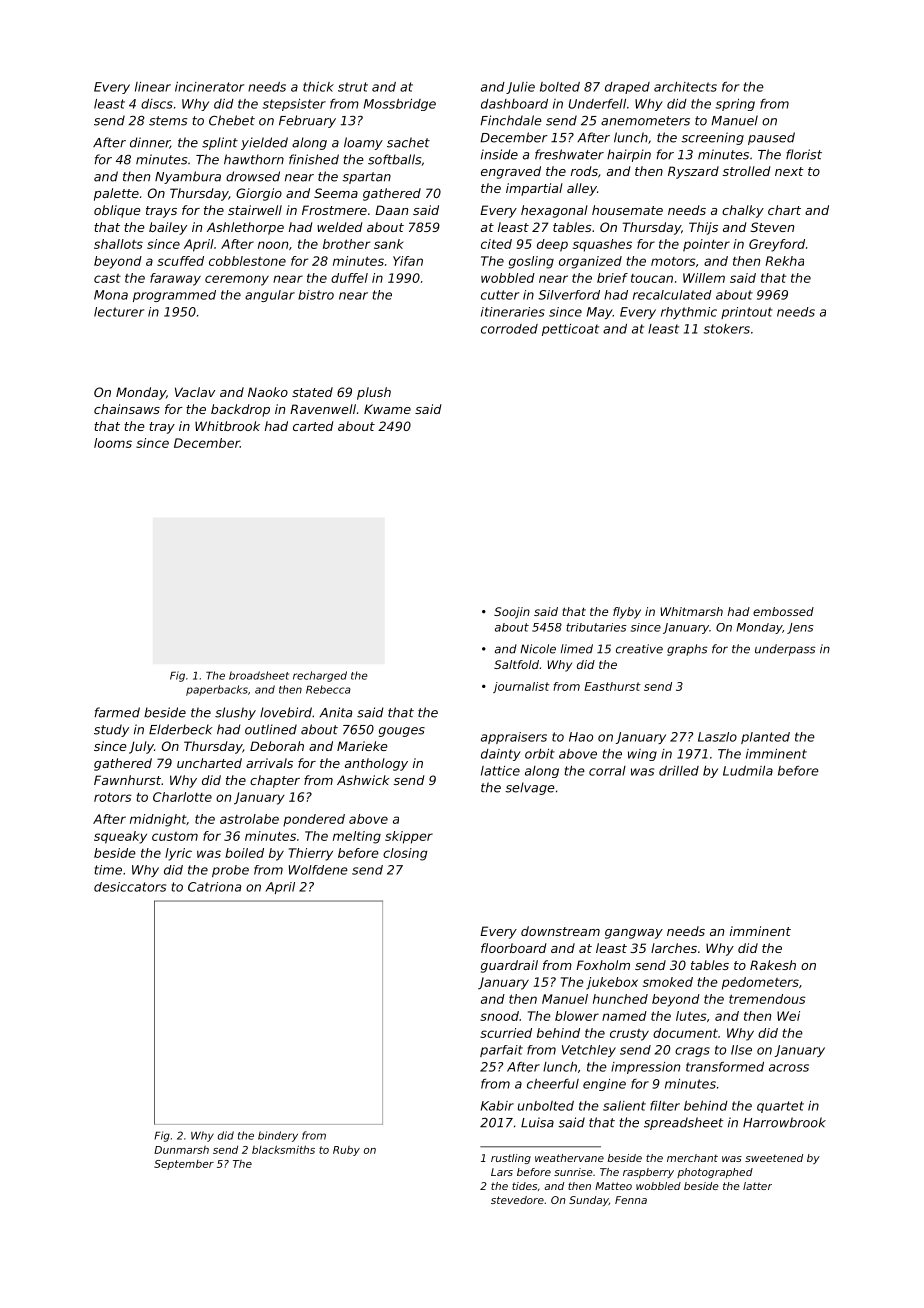  I want to click on petticoat, so click(570, 330).
